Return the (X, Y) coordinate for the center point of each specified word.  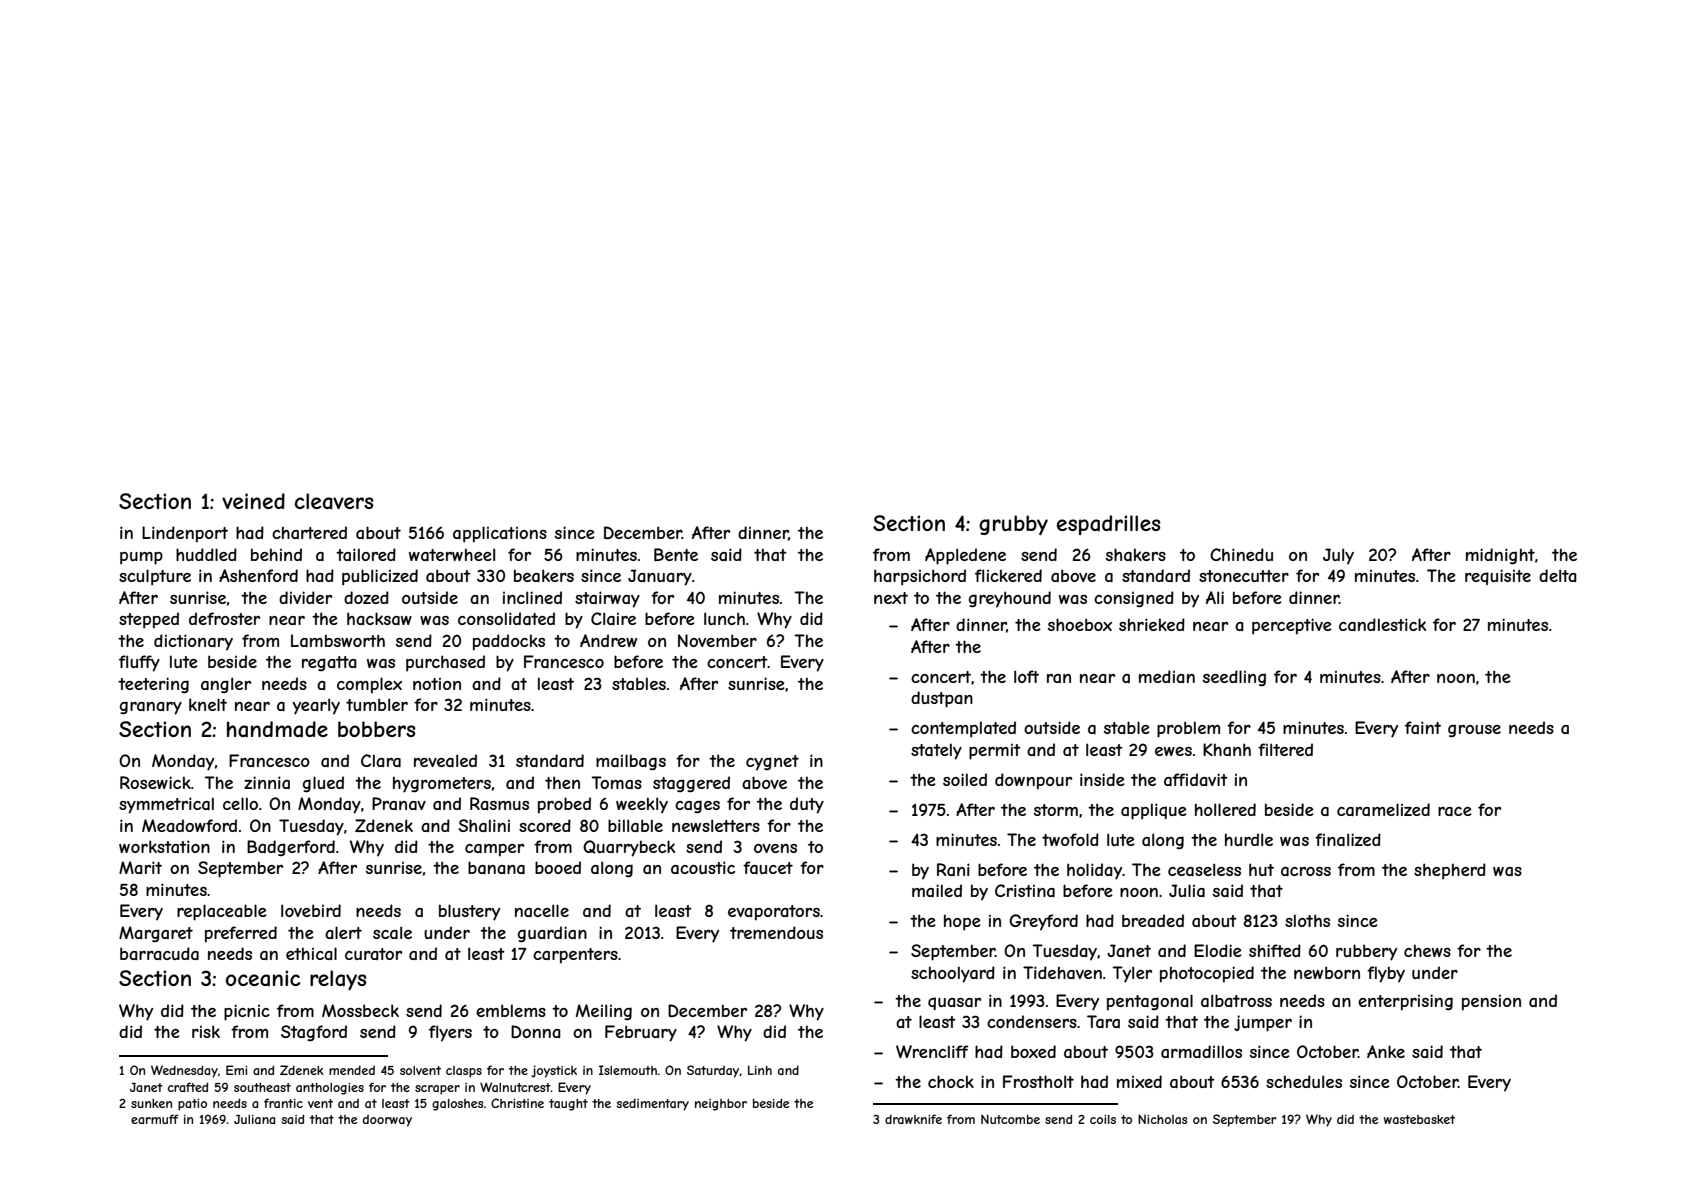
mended (352, 1070)
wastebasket (1419, 1119)
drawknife (913, 1119)
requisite (1498, 577)
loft (1026, 676)
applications (500, 534)
